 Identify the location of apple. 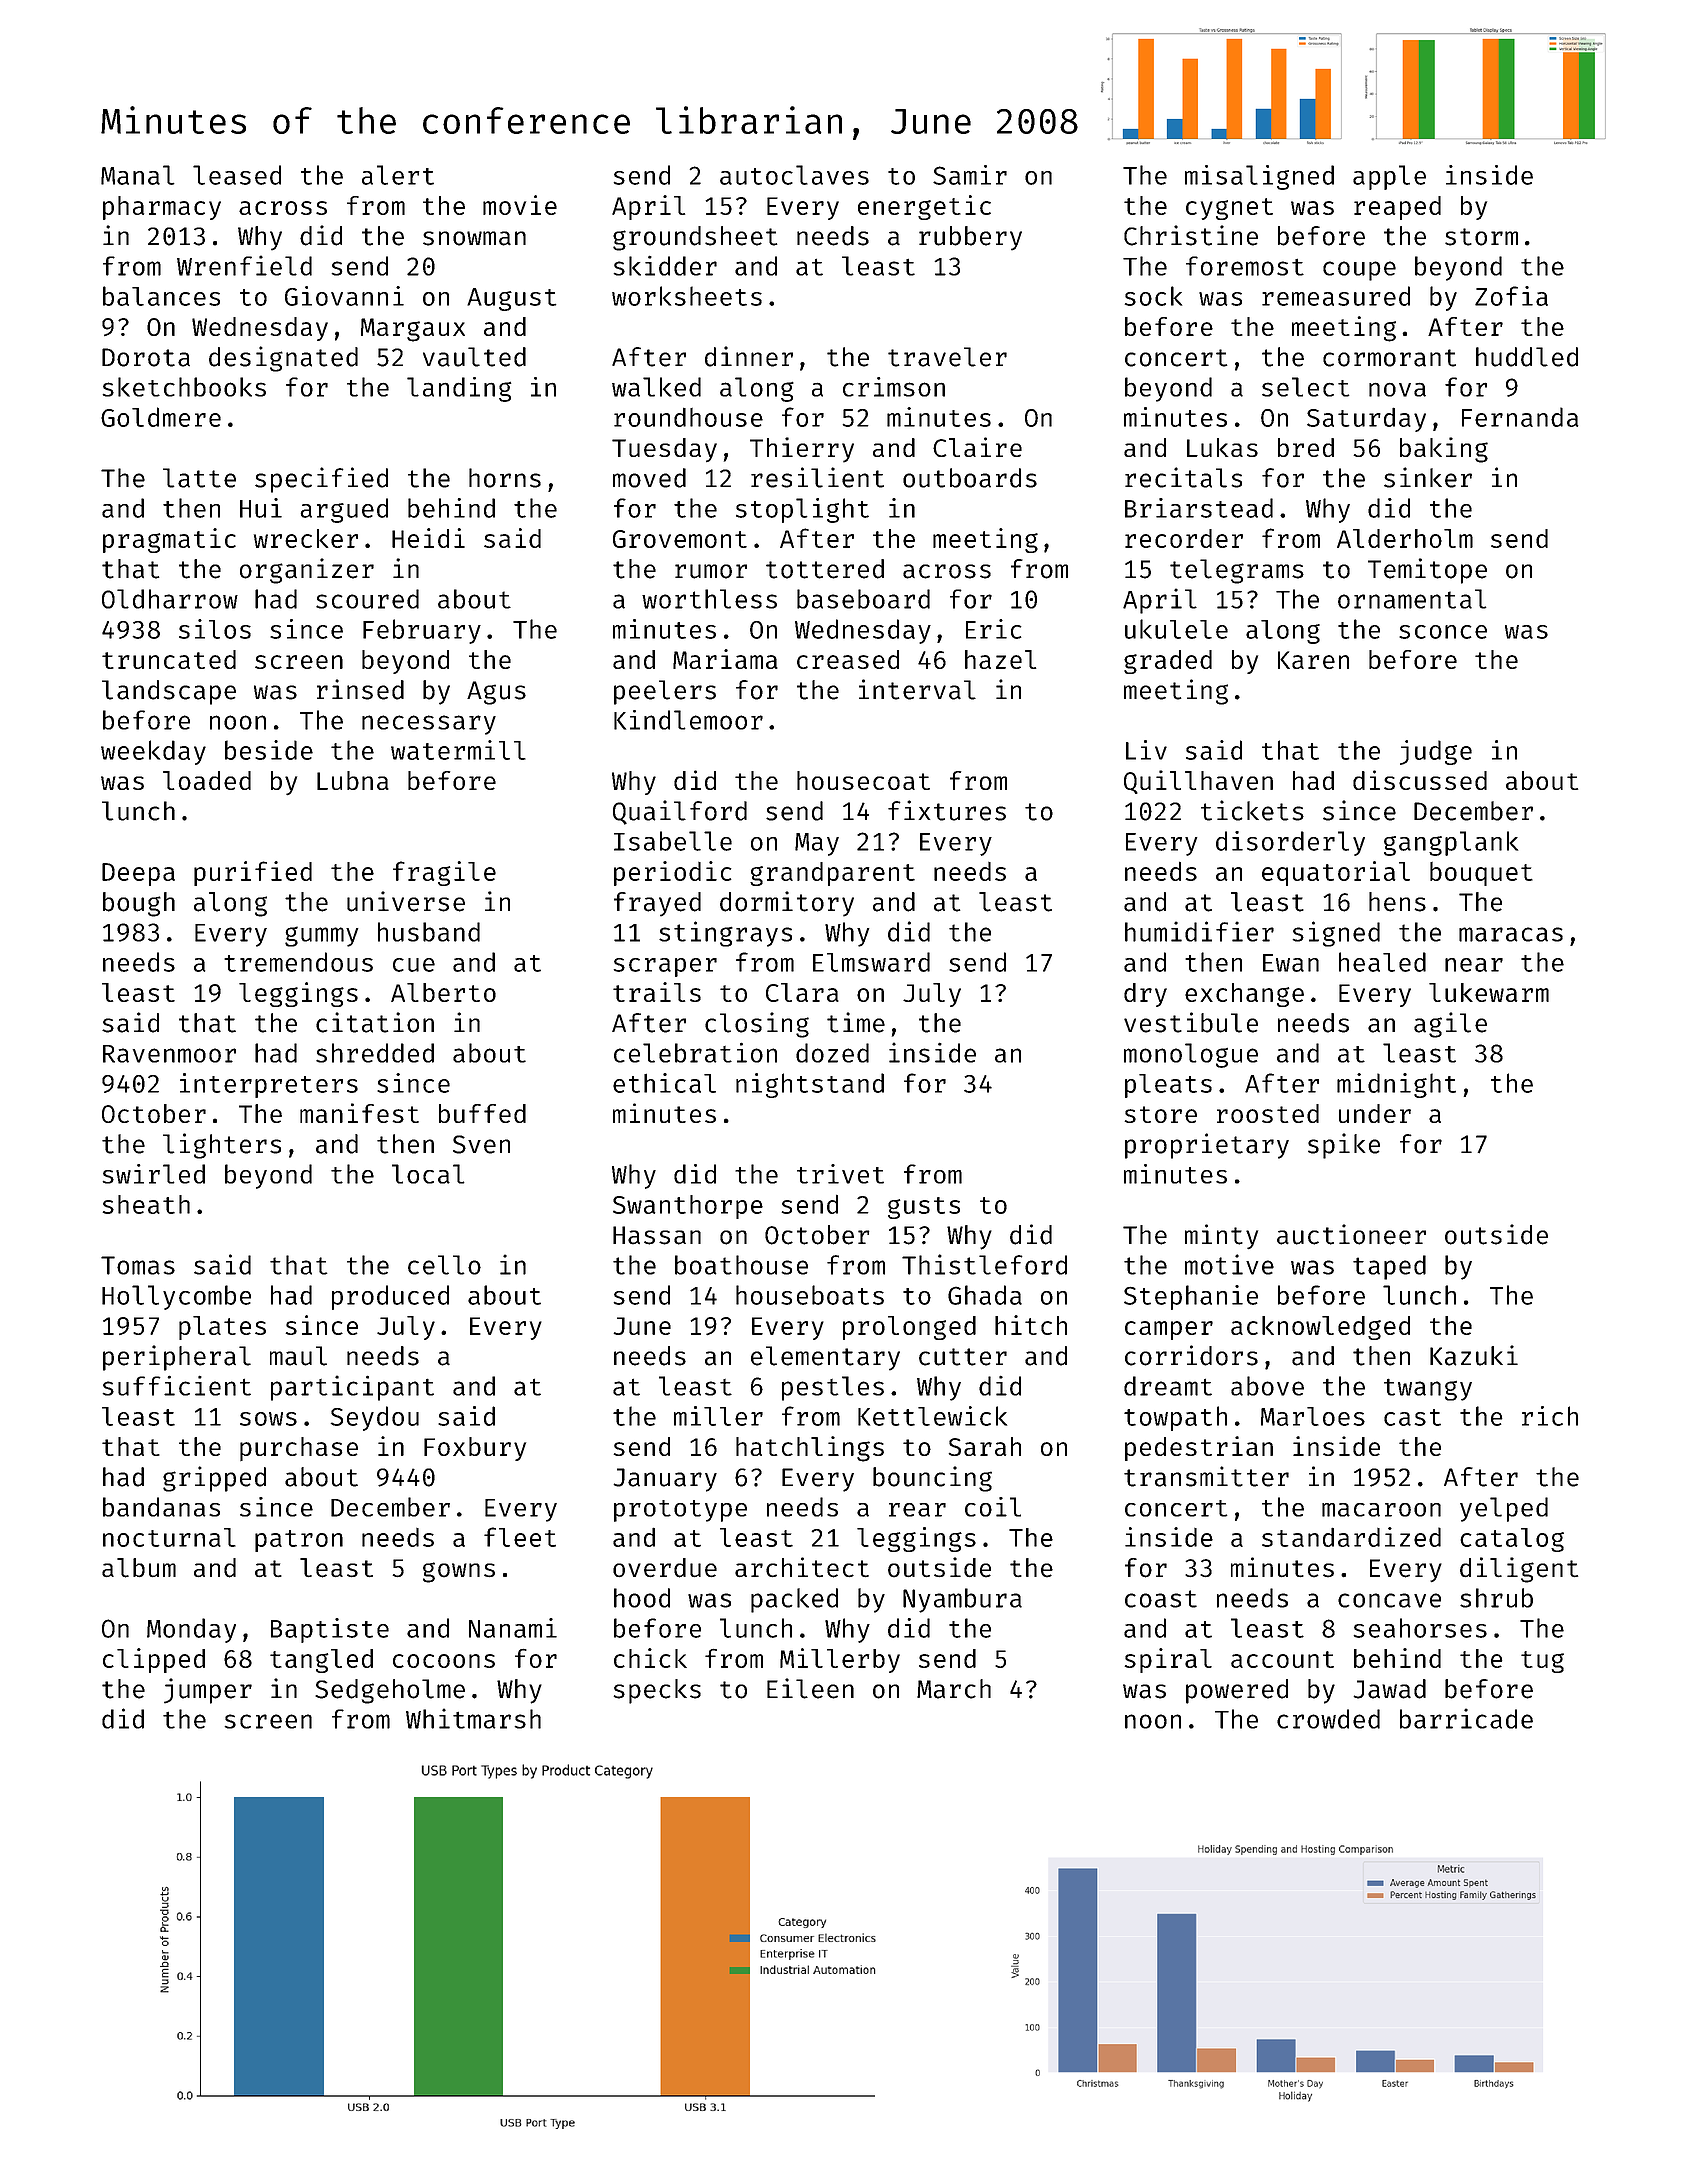
(1389, 177).
